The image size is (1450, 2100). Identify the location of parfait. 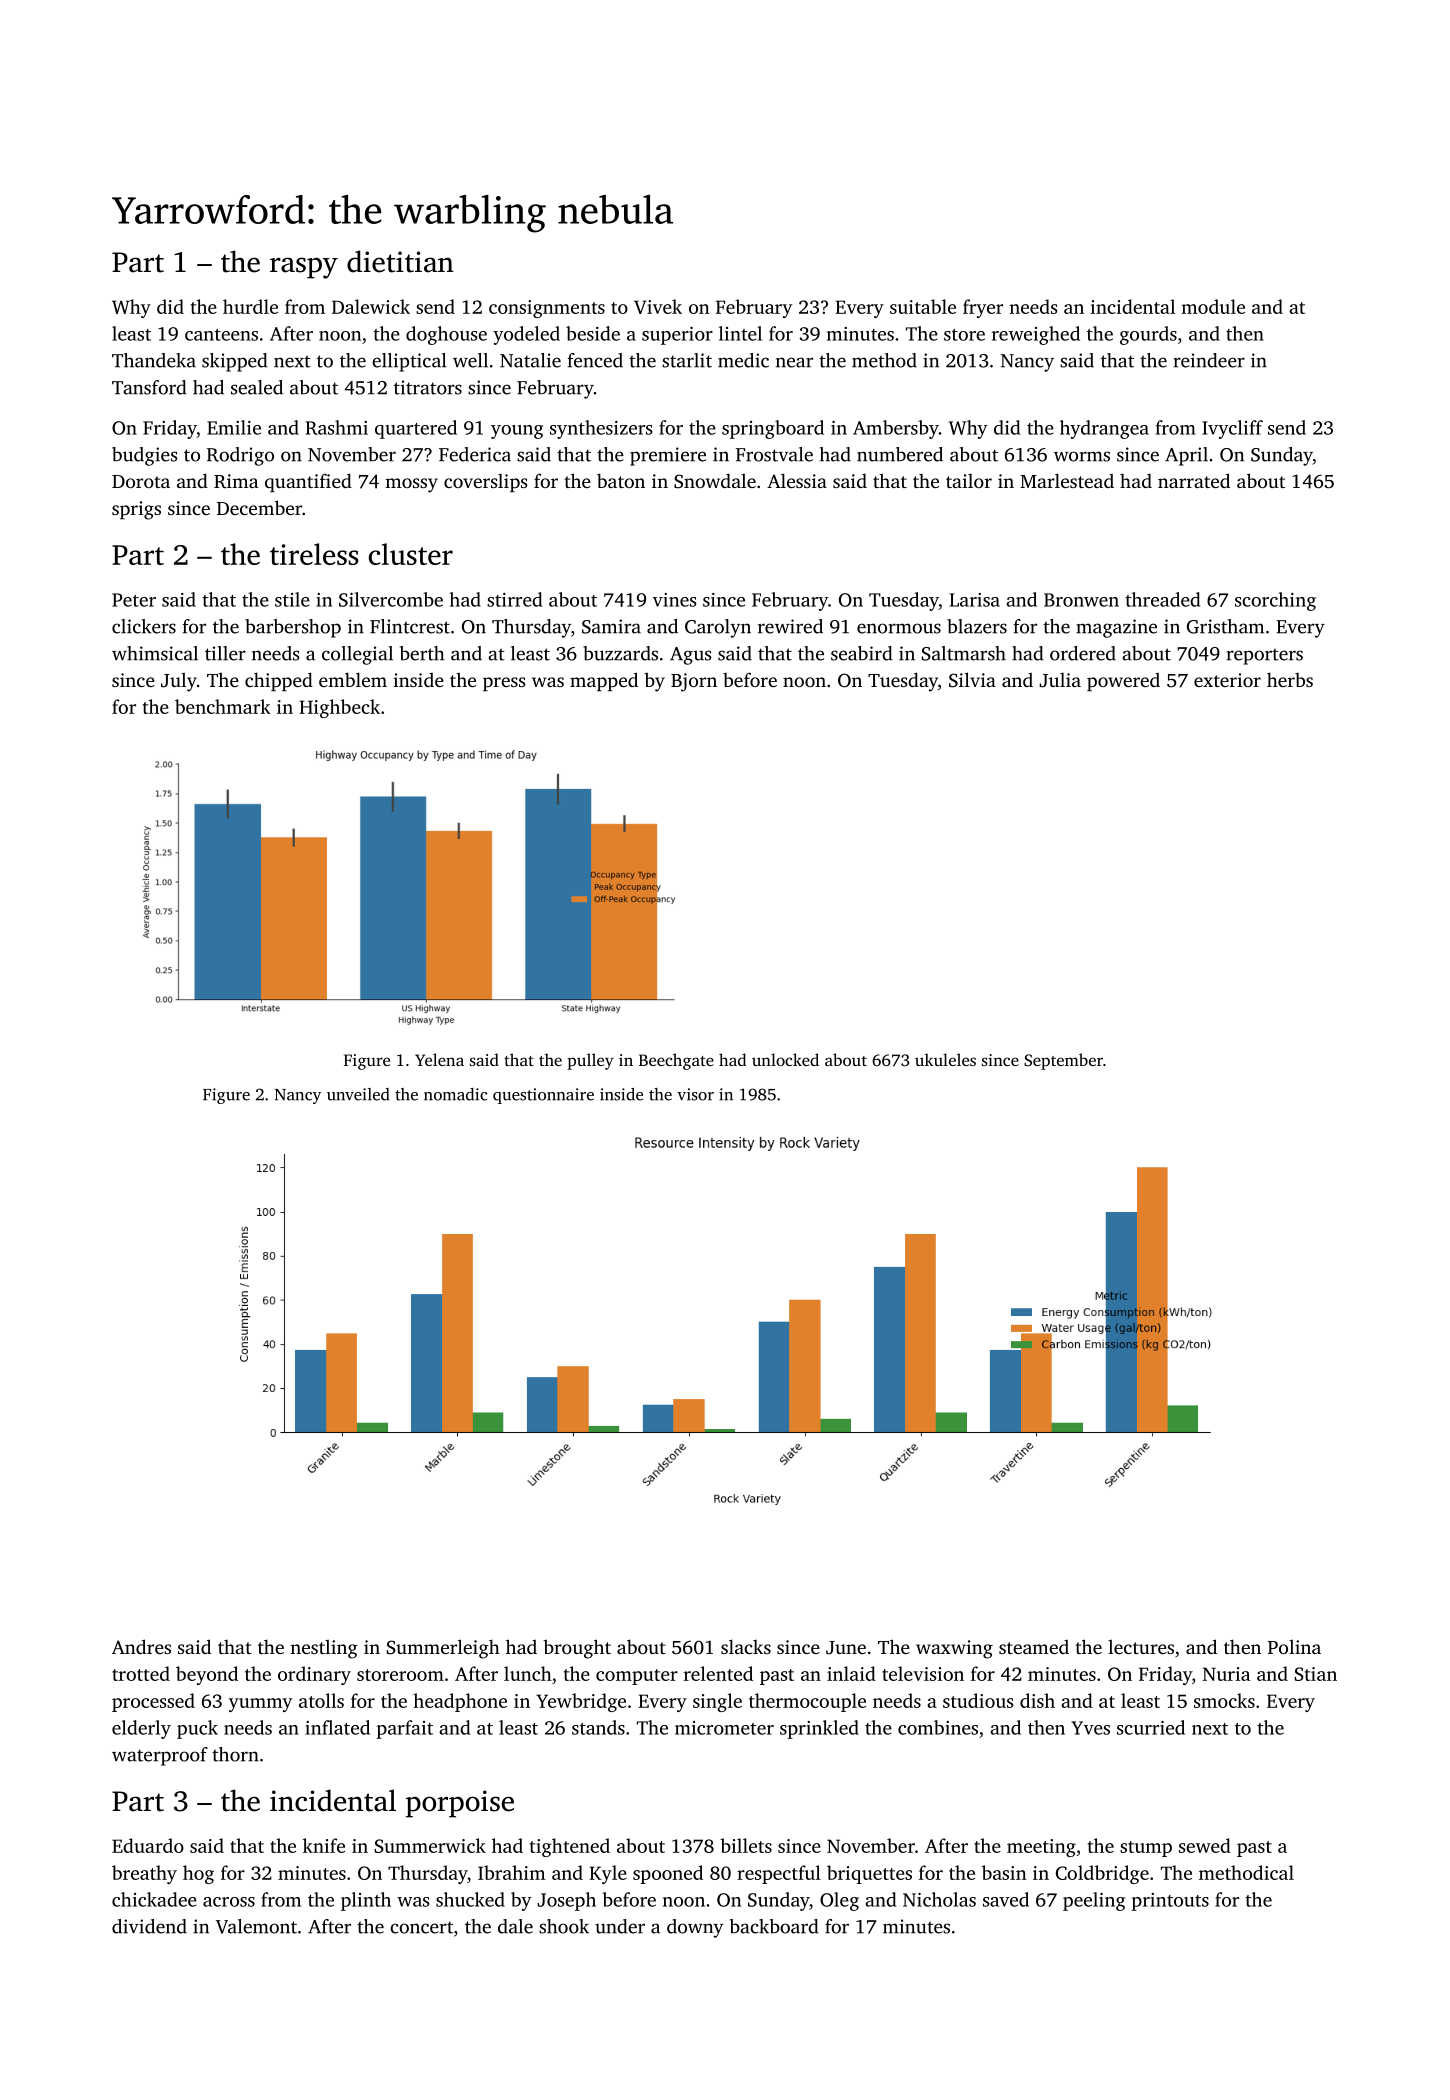
(404, 1729).
